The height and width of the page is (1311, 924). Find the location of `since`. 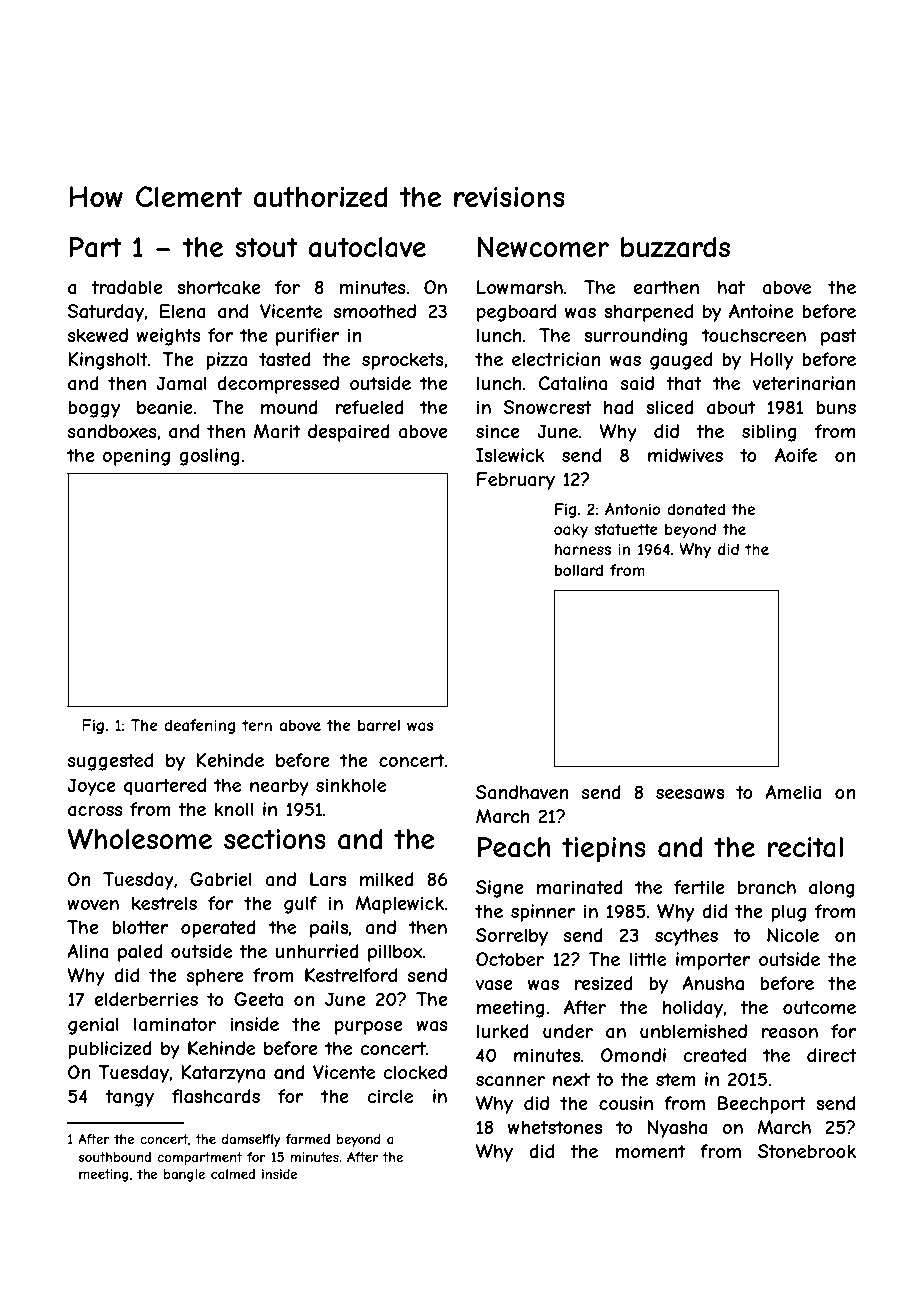

since is located at coordinates (498, 431).
